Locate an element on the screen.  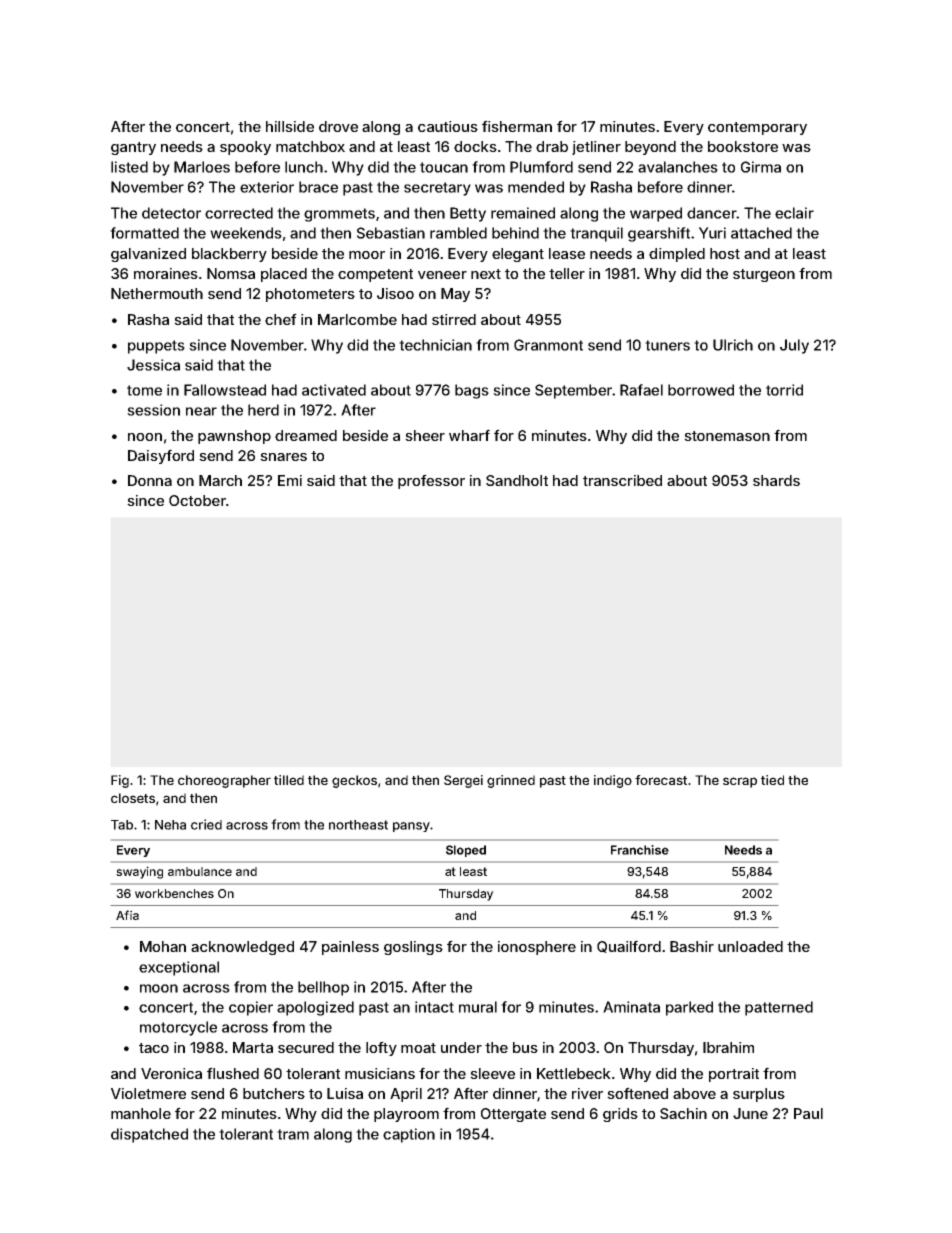
sturgeon is located at coordinates (764, 275).
